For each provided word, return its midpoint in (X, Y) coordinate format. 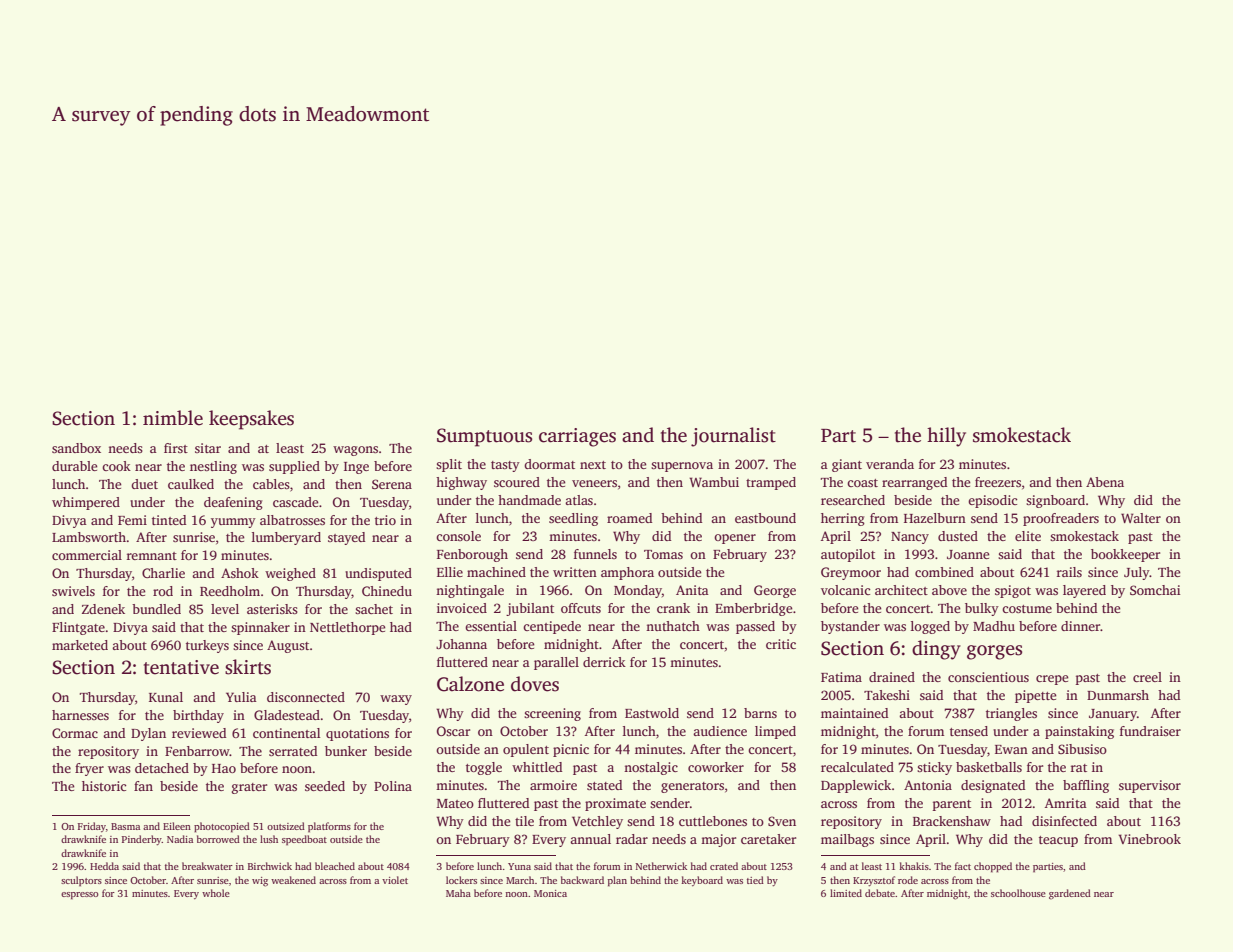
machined (496, 572)
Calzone (470, 684)
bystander (850, 627)
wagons (355, 451)
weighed (290, 574)
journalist (733, 437)
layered (1084, 591)
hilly (946, 437)
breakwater (207, 866)
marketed (80, 645)
